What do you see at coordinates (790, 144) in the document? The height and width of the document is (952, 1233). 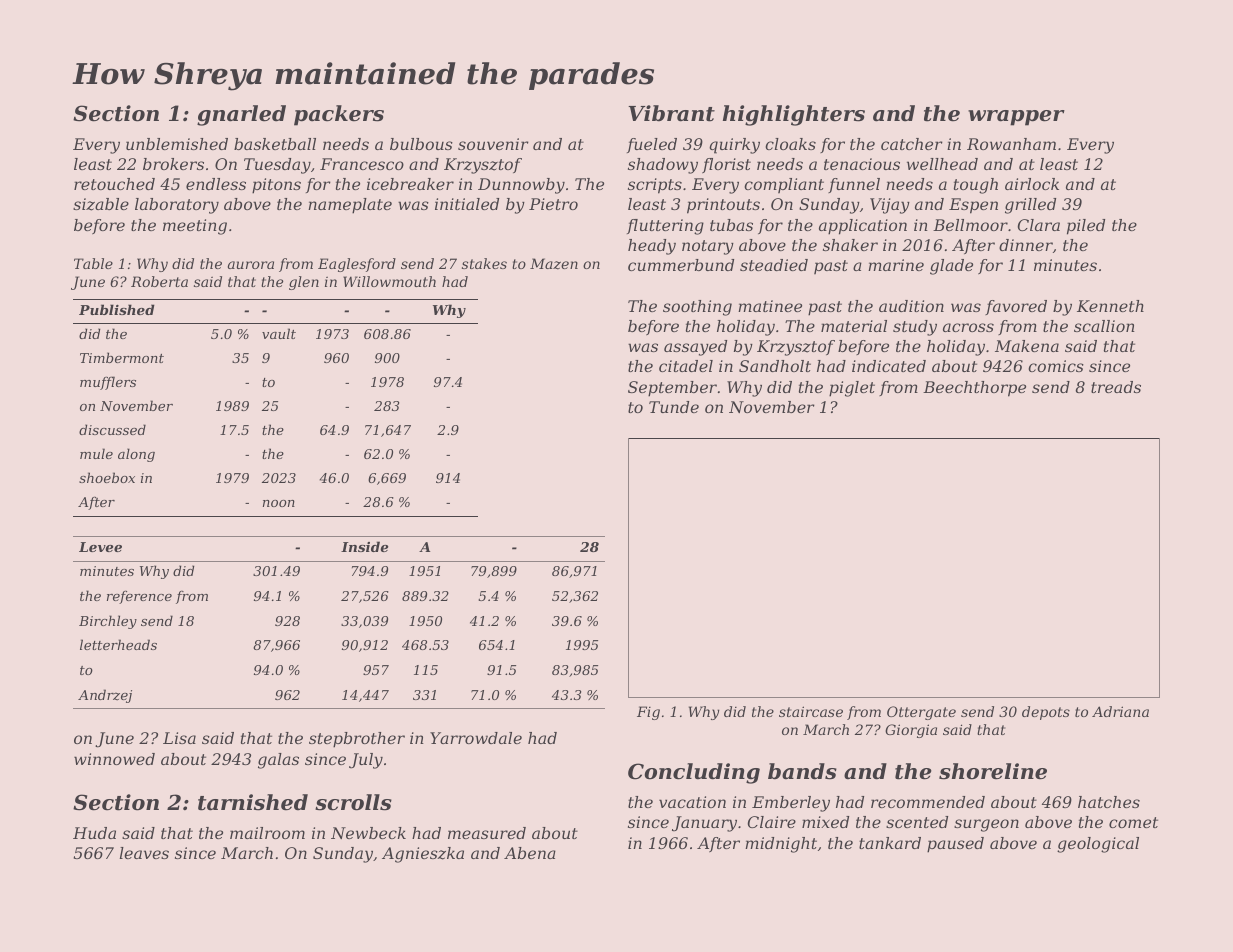 I see `cloaks` at bounding box center [790, 144].
